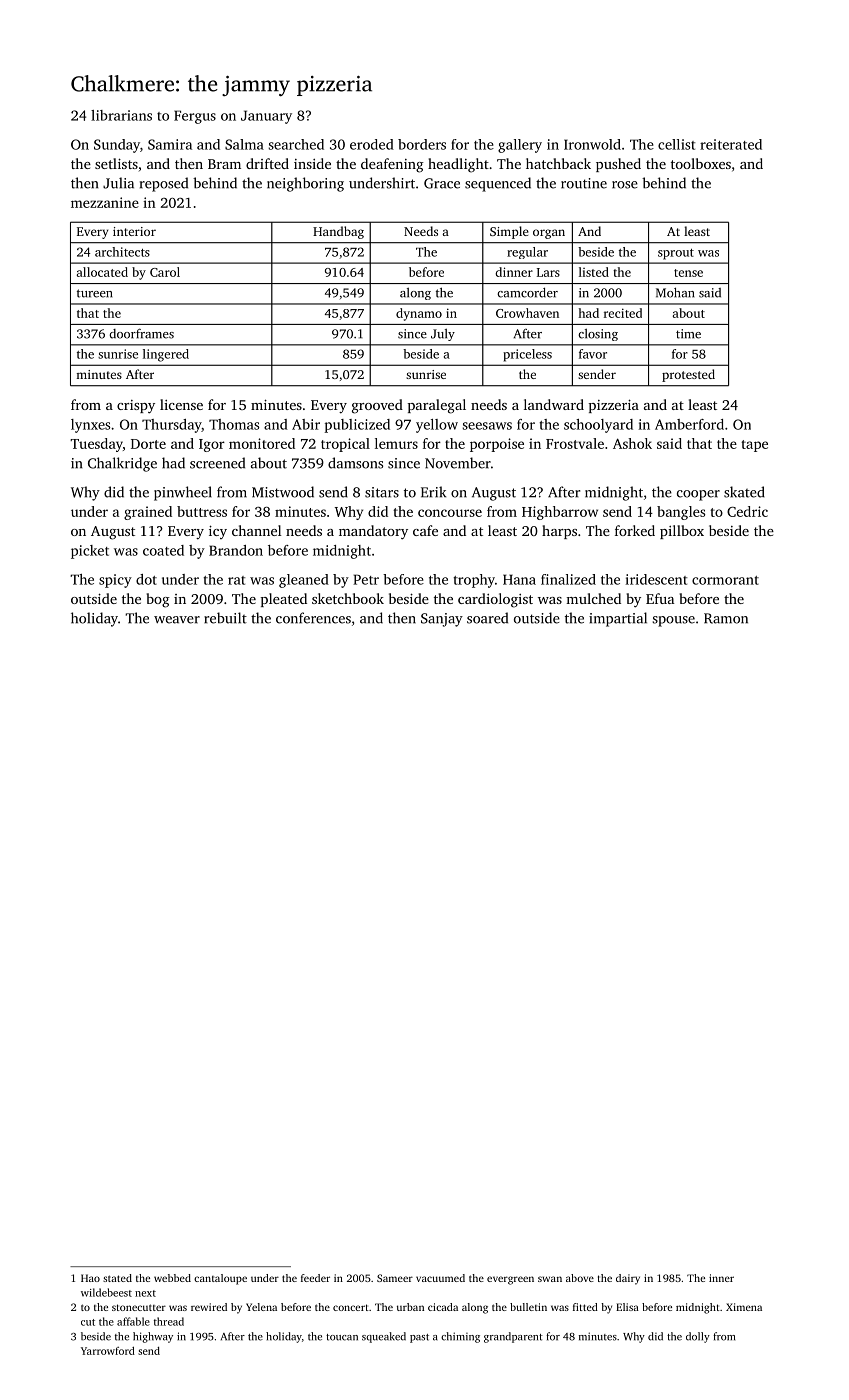 Image resolution: width=849 pixels, height=1400 pixels. I want to click on gallery, so click(520, 146).
